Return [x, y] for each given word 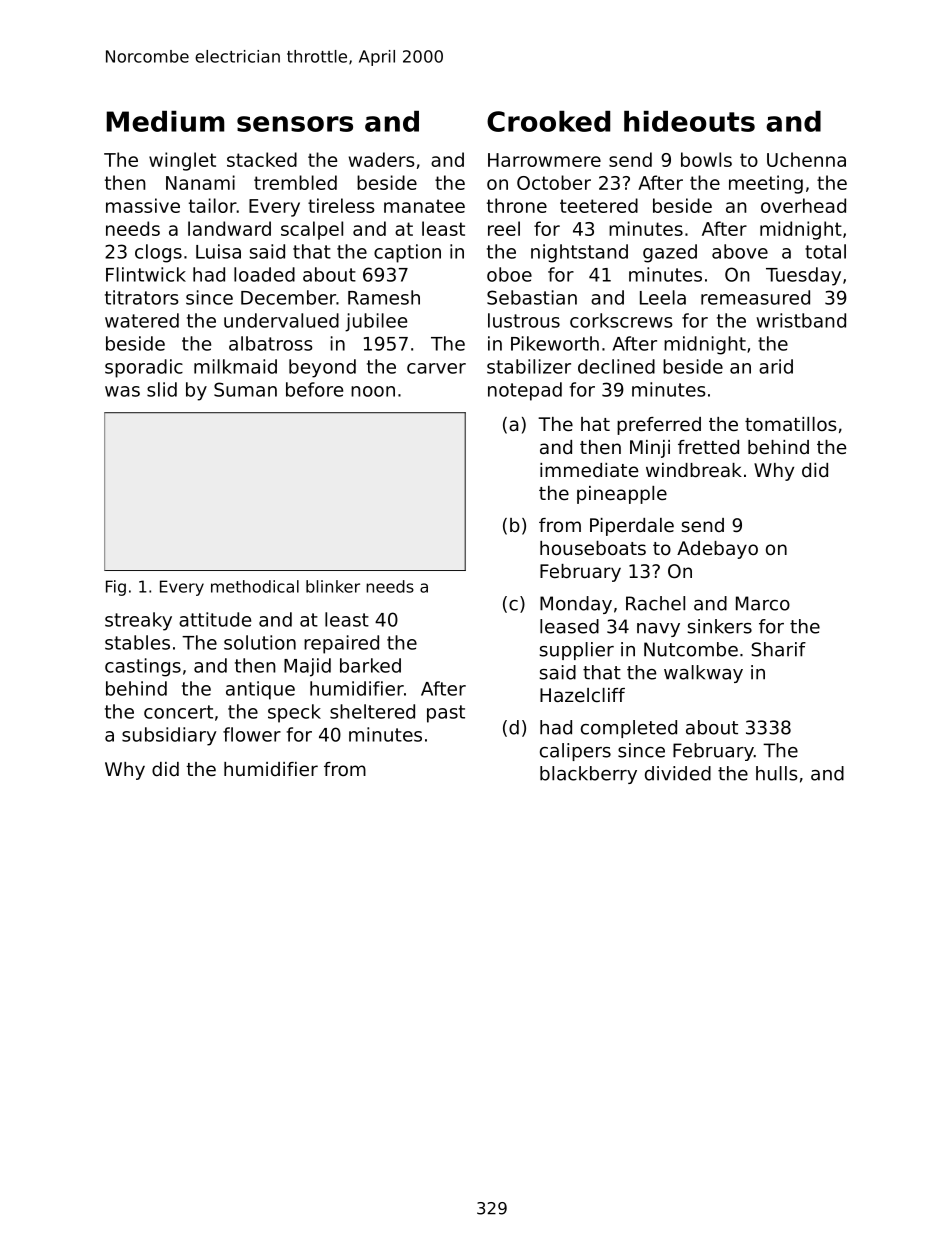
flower [252, 734]
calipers [575, 752]
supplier [577, 651]
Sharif [779, 649]
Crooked [548, 121]
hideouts [689, 121]
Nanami [200, 182]
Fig [116, 588]
